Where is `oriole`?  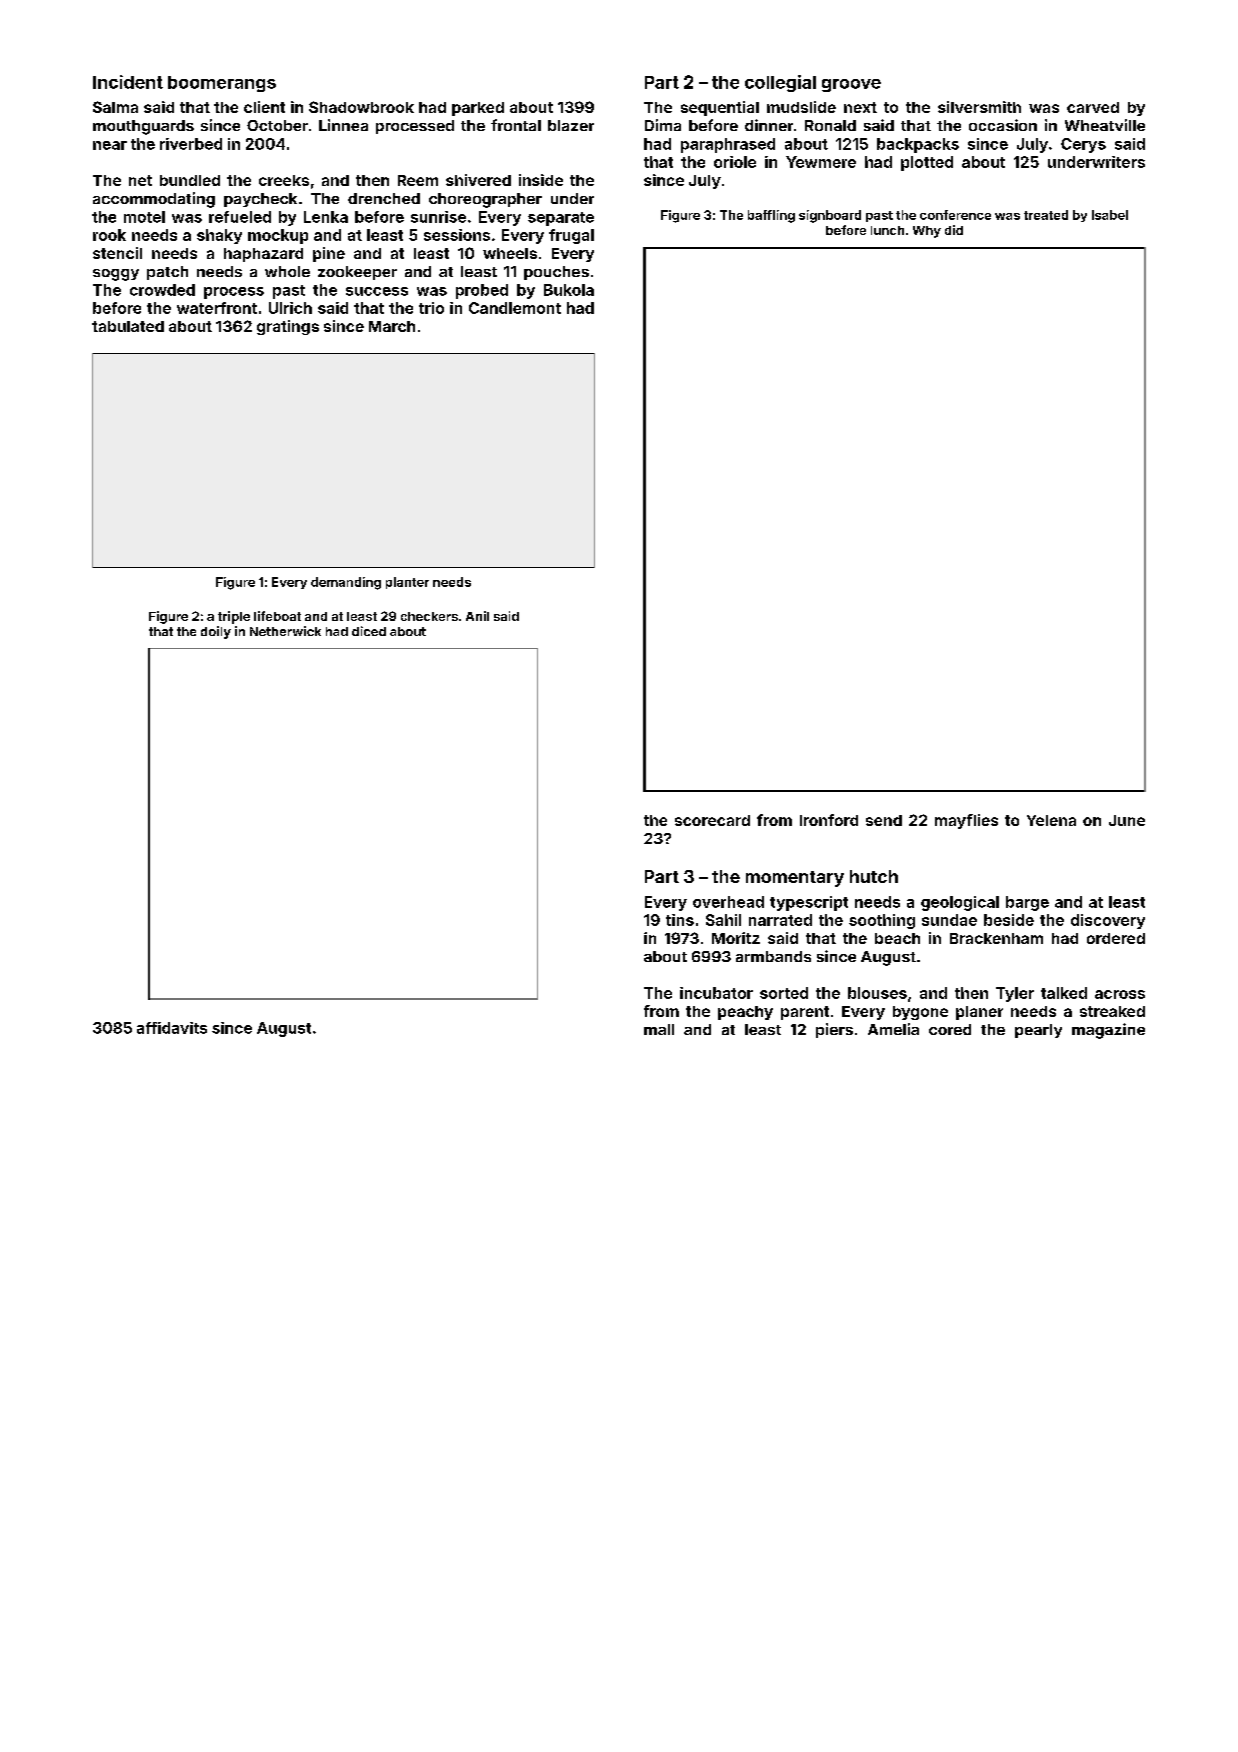 oriole is located at coordinates (735, 162).
